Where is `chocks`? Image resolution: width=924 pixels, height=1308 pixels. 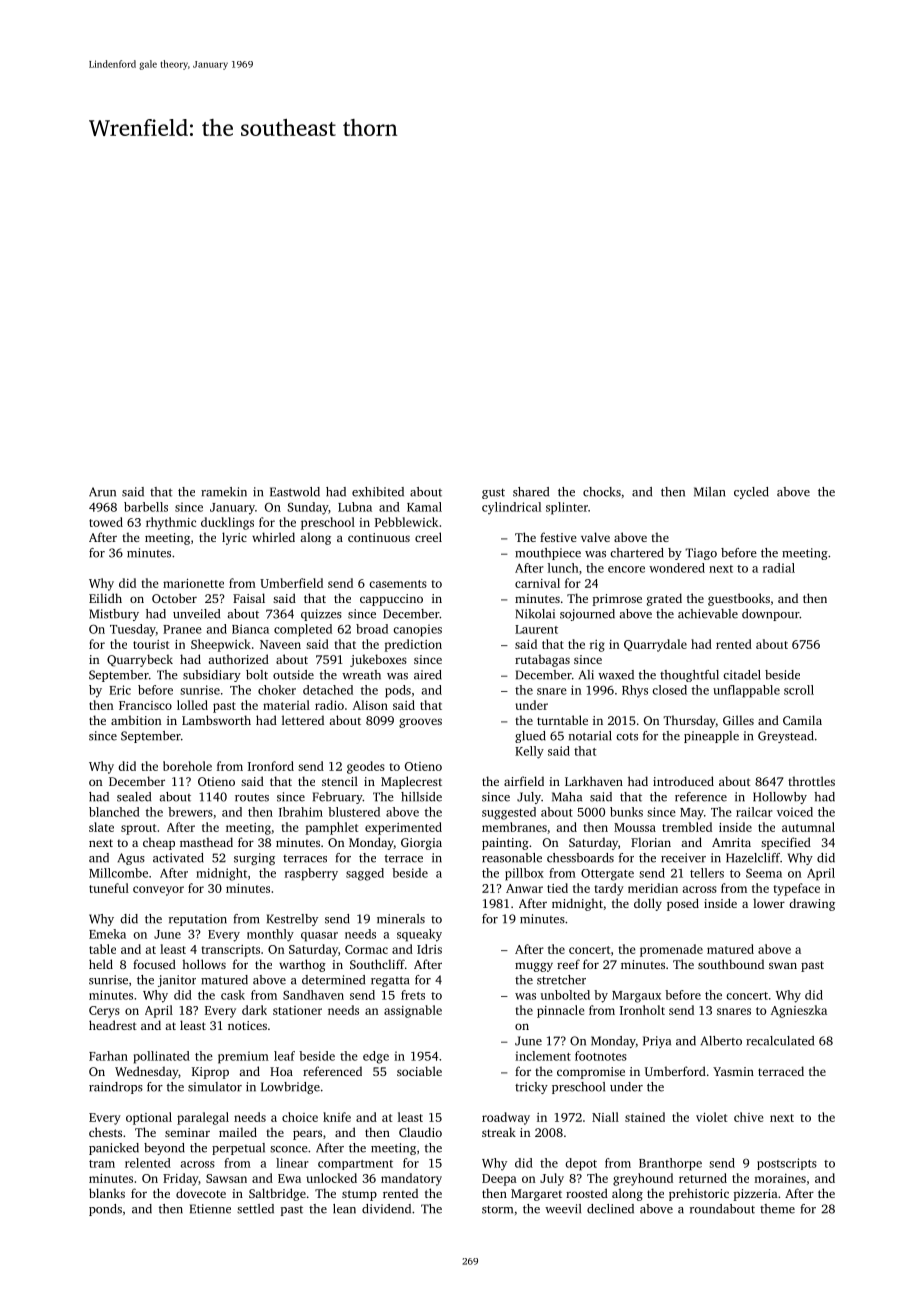 chocks is located at coordinates (602, 492).
